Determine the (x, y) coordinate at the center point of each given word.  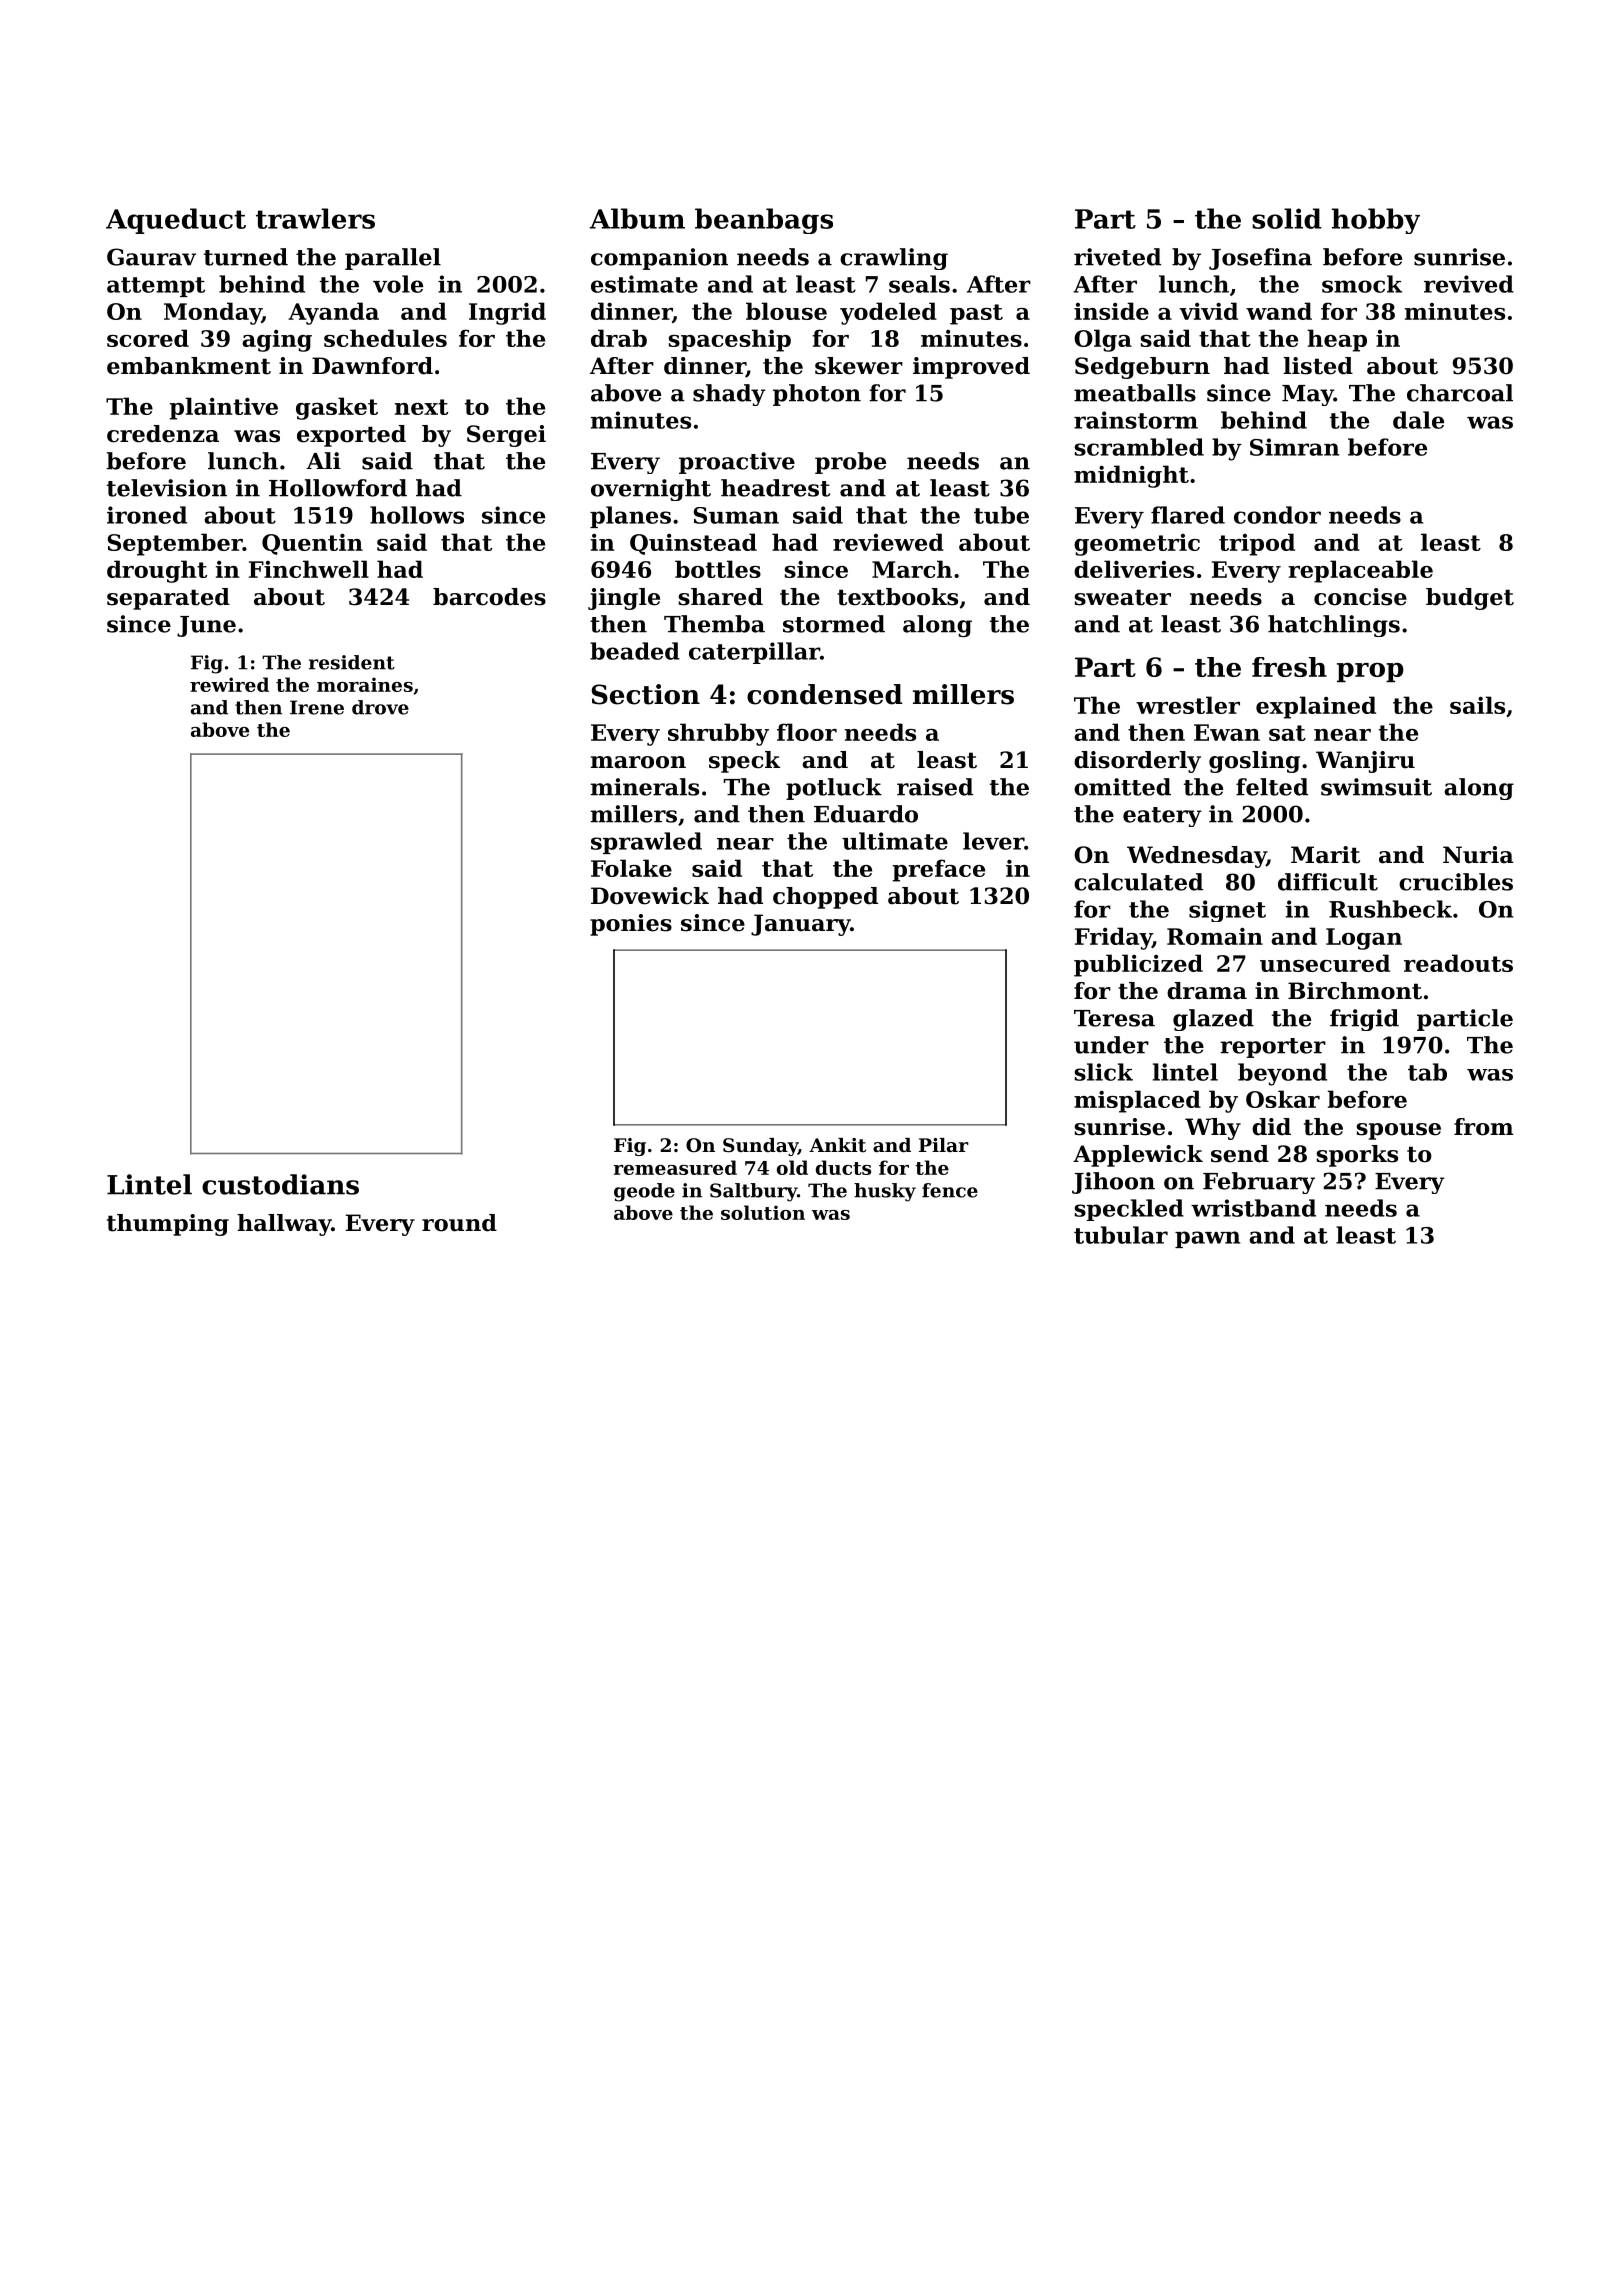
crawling (894, 259)
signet (1227, 911)
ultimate (895, 841)
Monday (213, 313)
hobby (1376, 221)
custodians (280, 1184)
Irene (317, 707)
